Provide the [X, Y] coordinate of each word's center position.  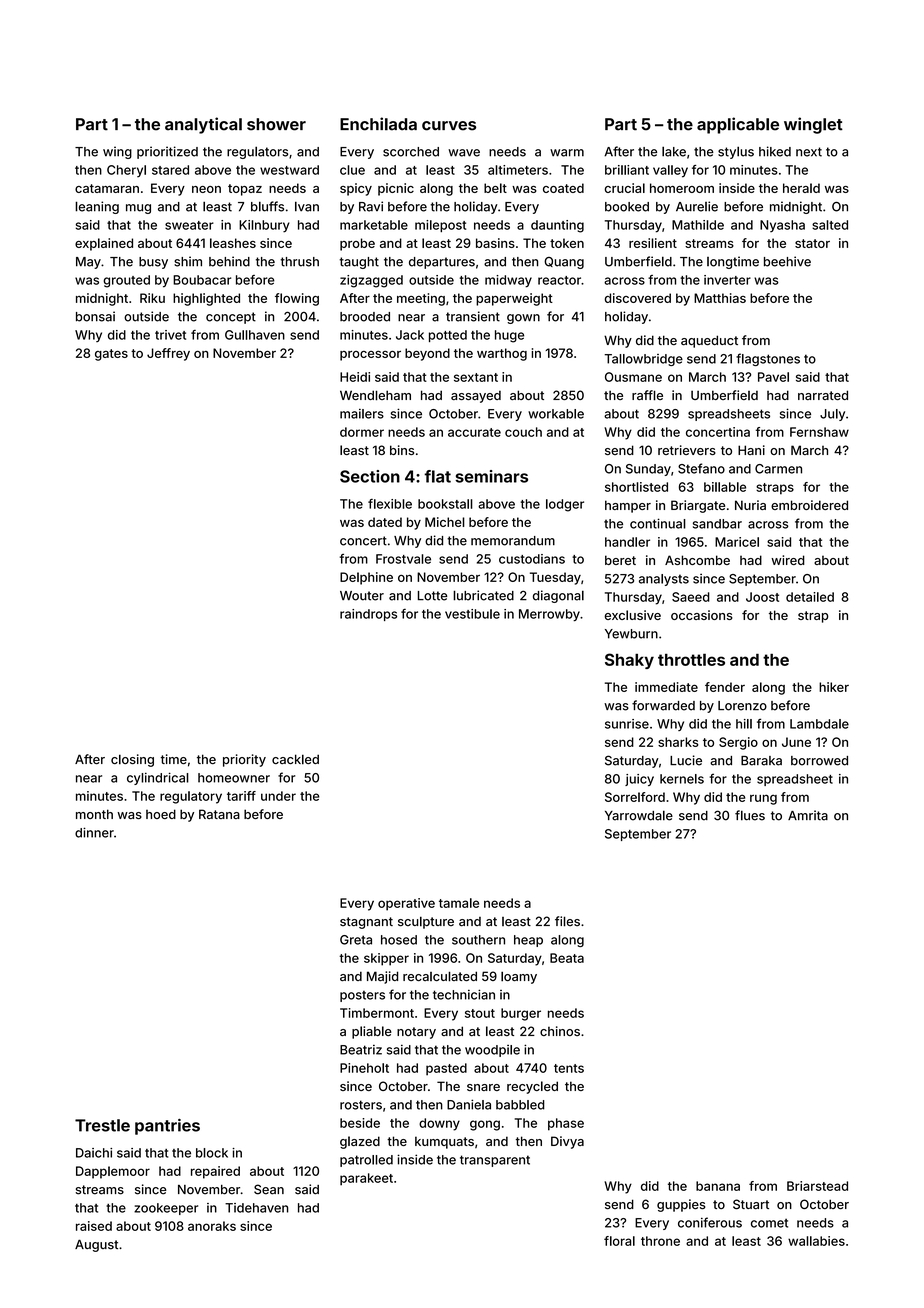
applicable [738, 125]
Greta [356, 940]
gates [111, 355]
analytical [203, 125]
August [96, 1245]
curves [449, 126]
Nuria [750, 505]
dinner [94, 832]
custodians [532, 559]
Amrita [808, 815]
